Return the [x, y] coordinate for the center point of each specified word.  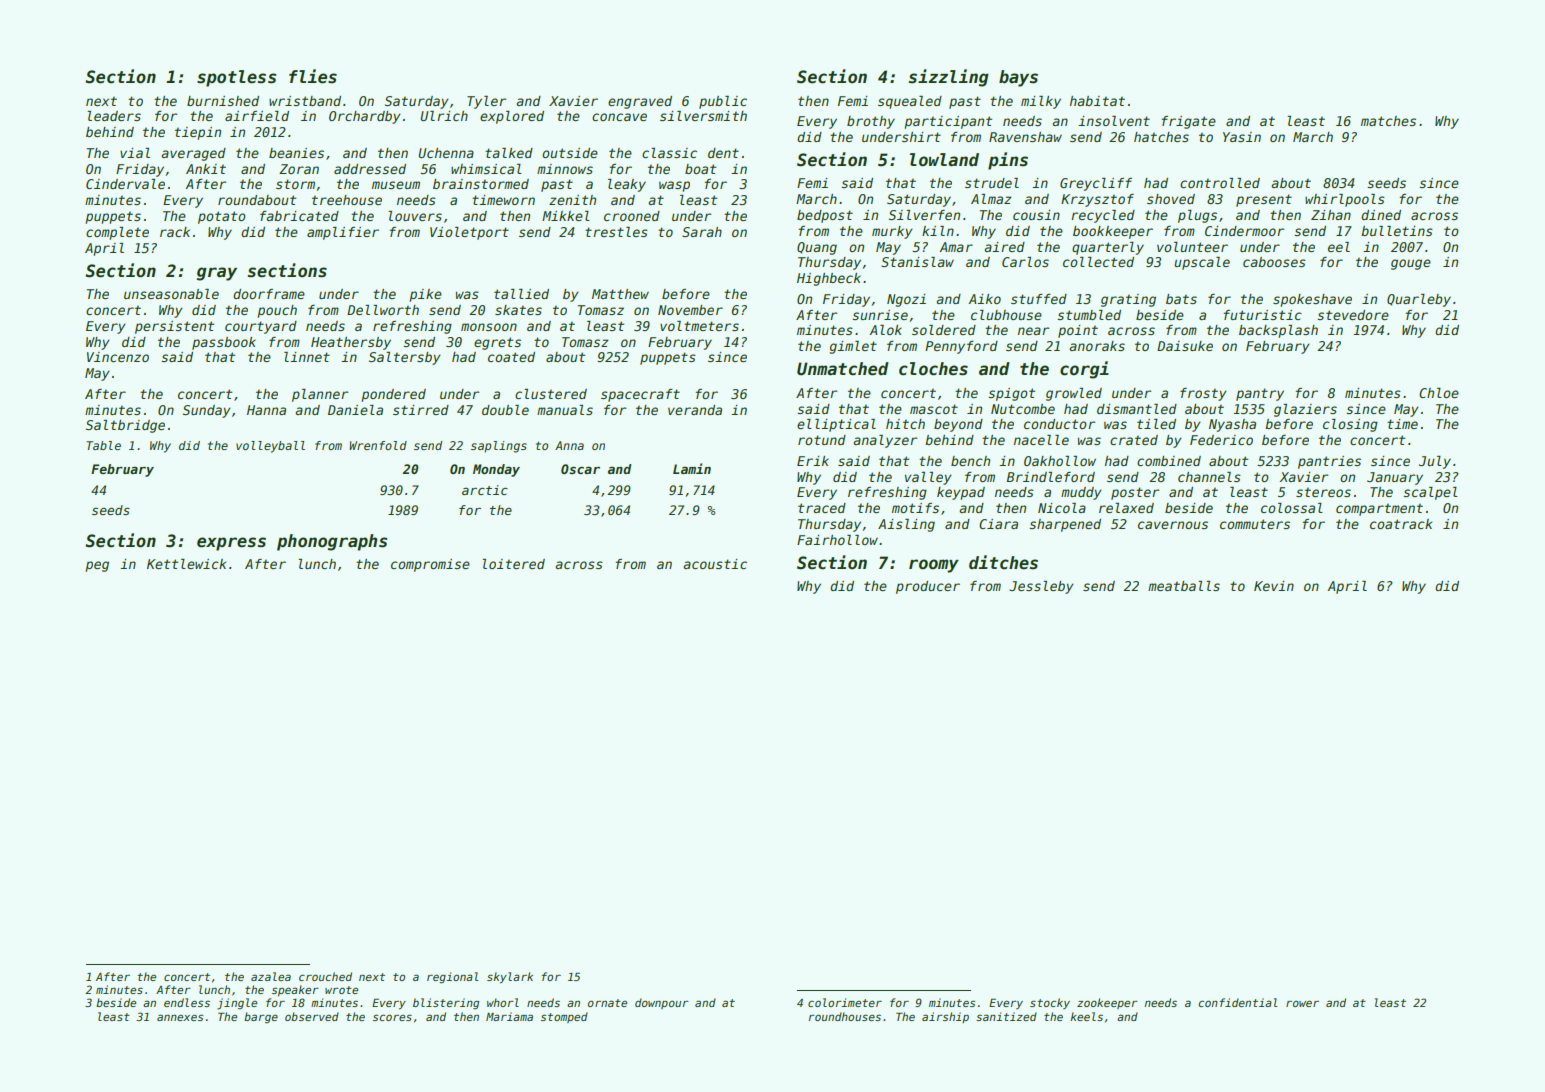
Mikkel [566, 216]
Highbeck [829, 279]
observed [312, 1016]
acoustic [715, 564]
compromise [430, 565]
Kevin [1274, 586]
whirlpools [1345, 200]
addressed [370, 169]
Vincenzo [118, 357]
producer [928, 587]
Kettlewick [186, 564]
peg [97, 566]
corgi [1084, 370]
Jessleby [1041, 587]
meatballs [1184, 586]
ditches [1003, 562]
